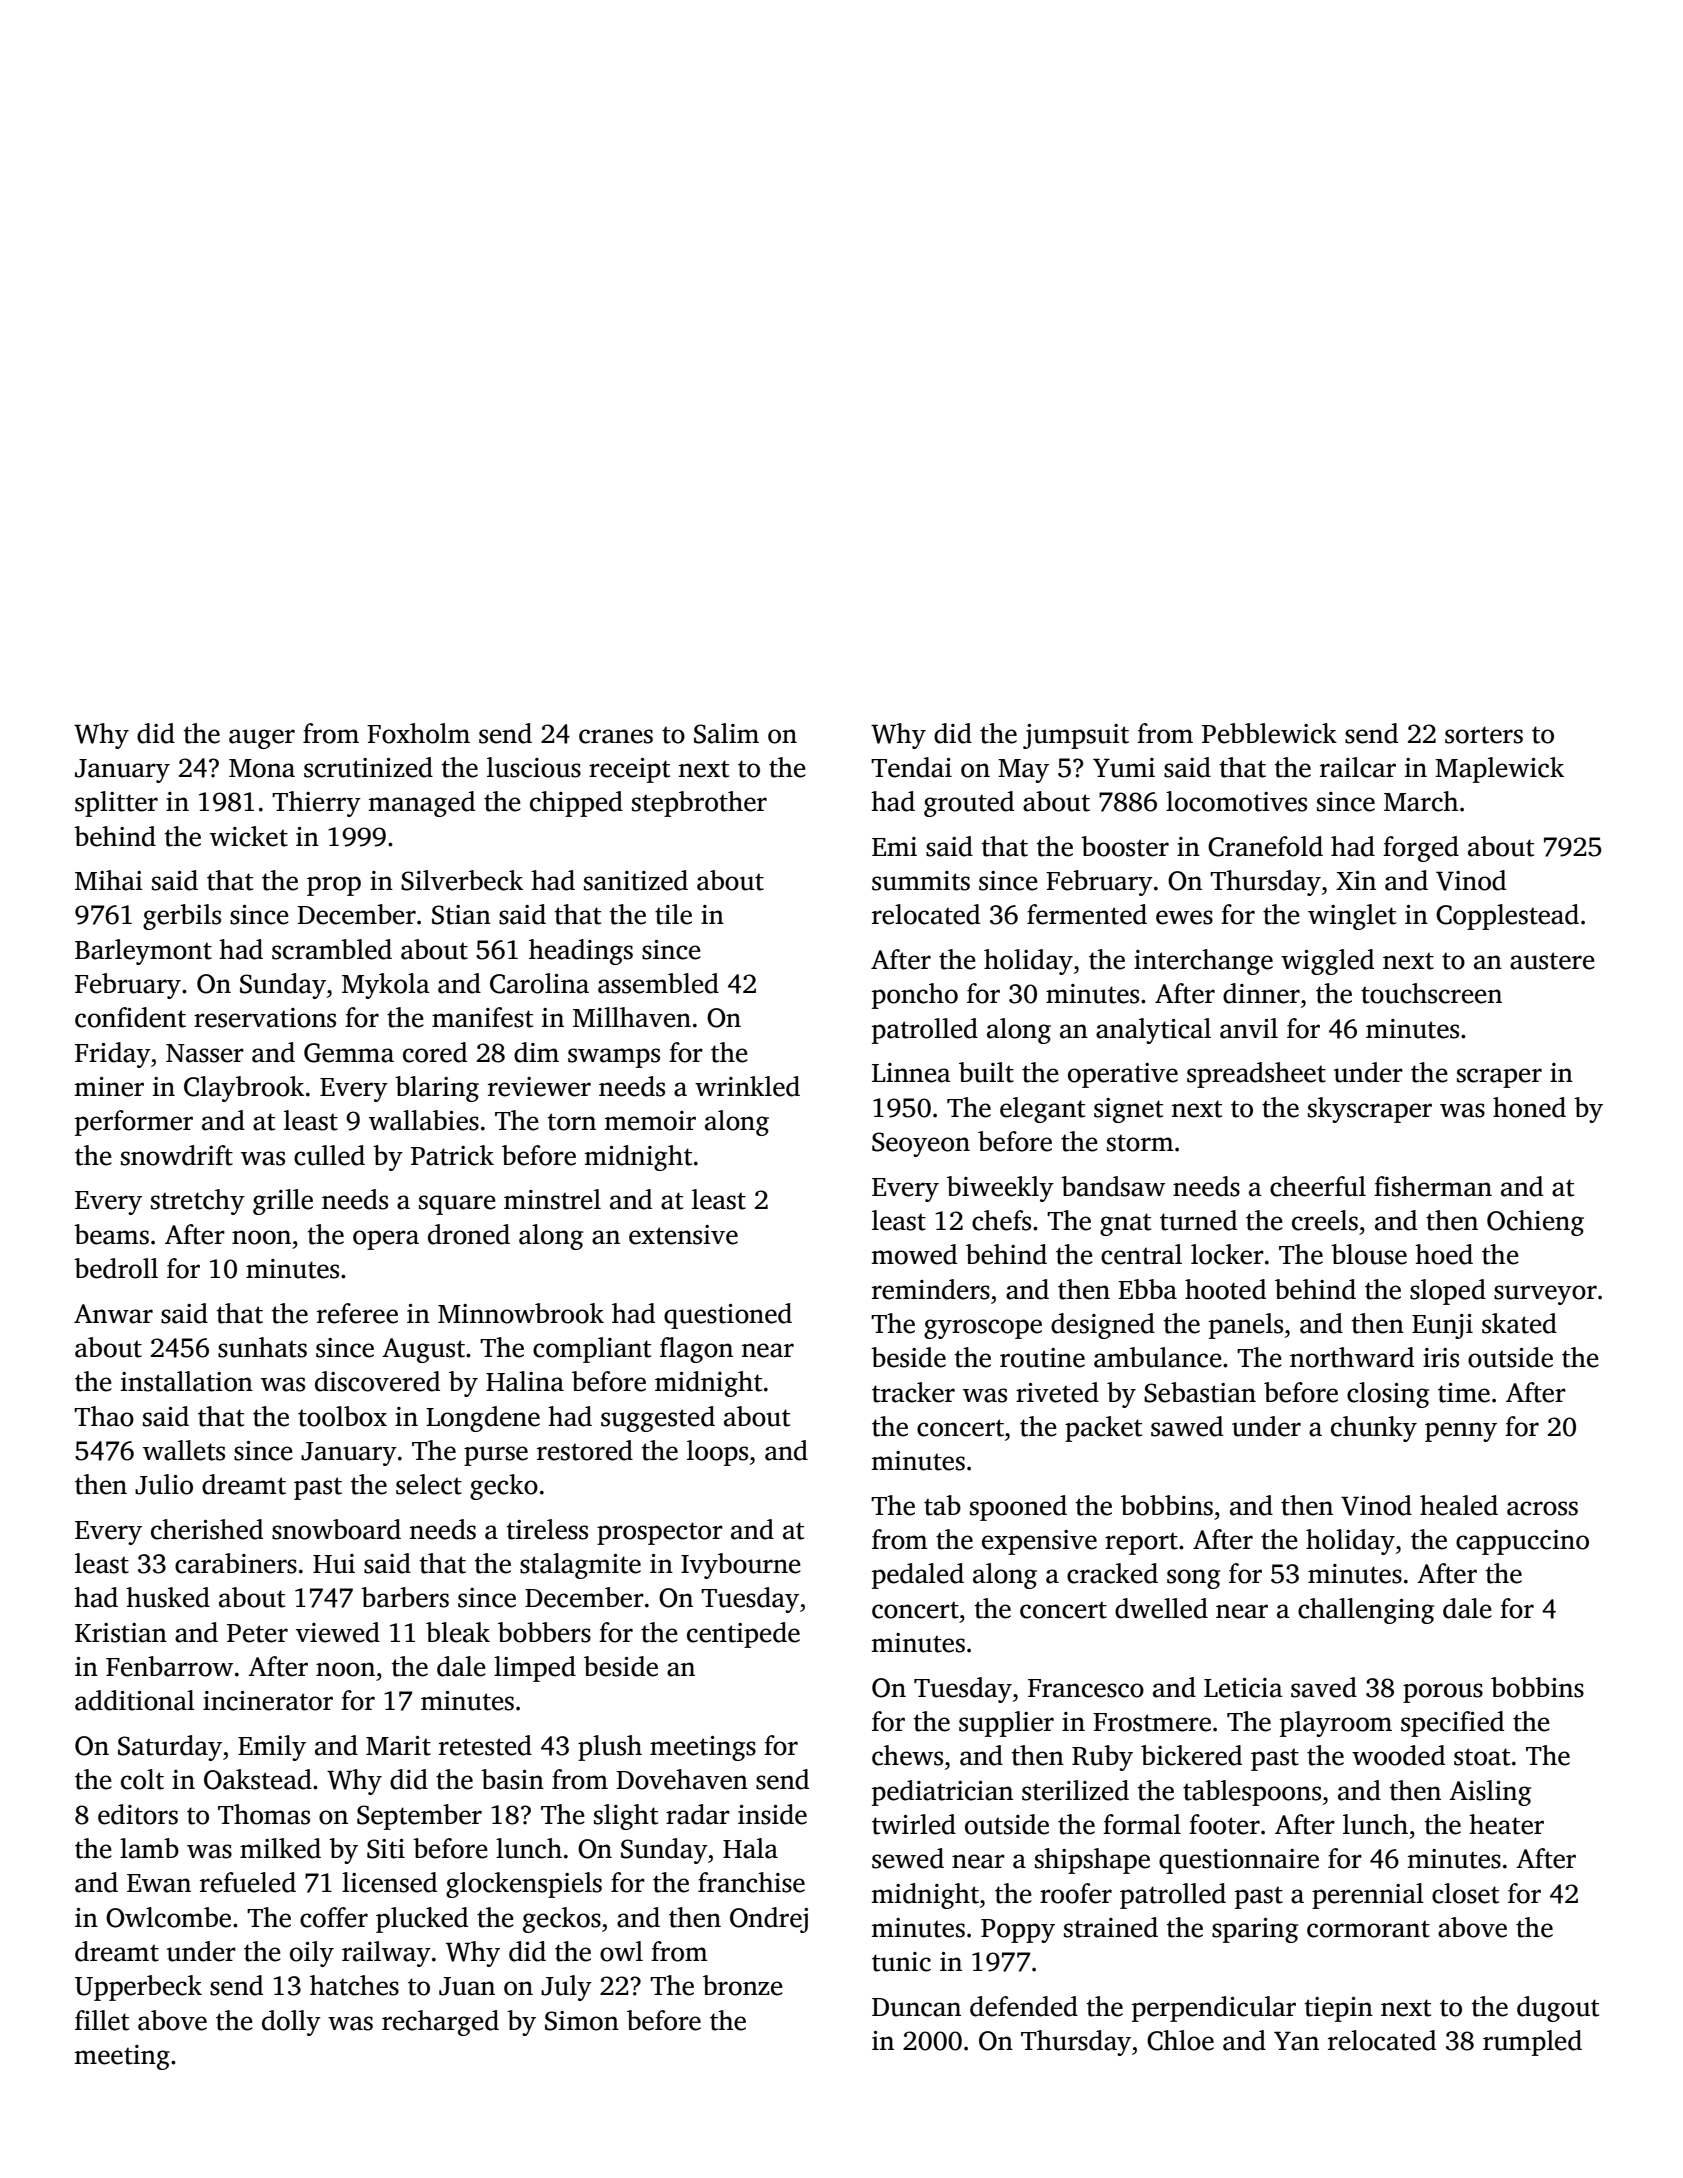  Describe the element at coordinates (1140, 1143) in the image. I see `storm` at that location.
